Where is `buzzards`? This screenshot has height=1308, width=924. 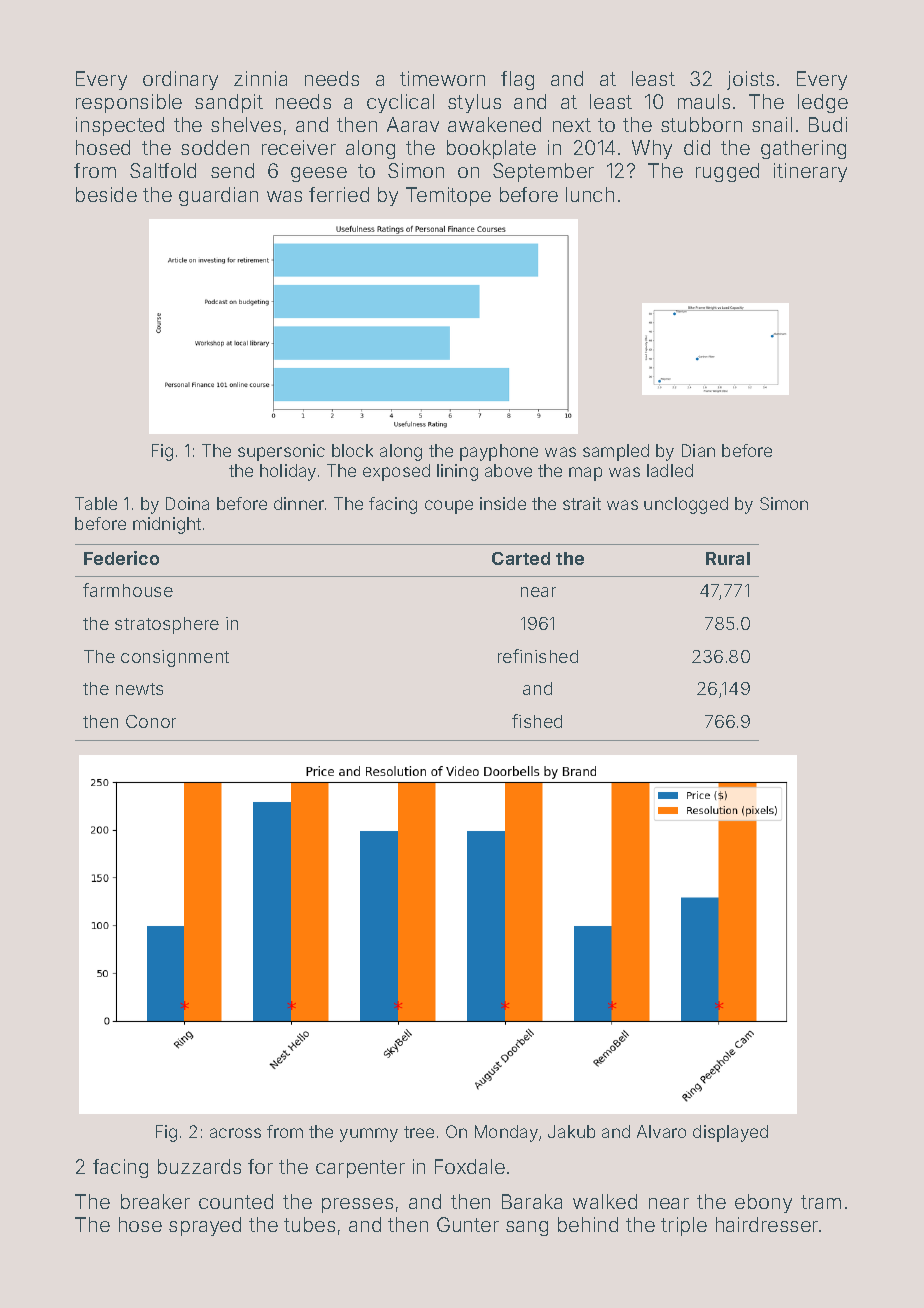 buzzards is located at coordinates (199, 1166).
